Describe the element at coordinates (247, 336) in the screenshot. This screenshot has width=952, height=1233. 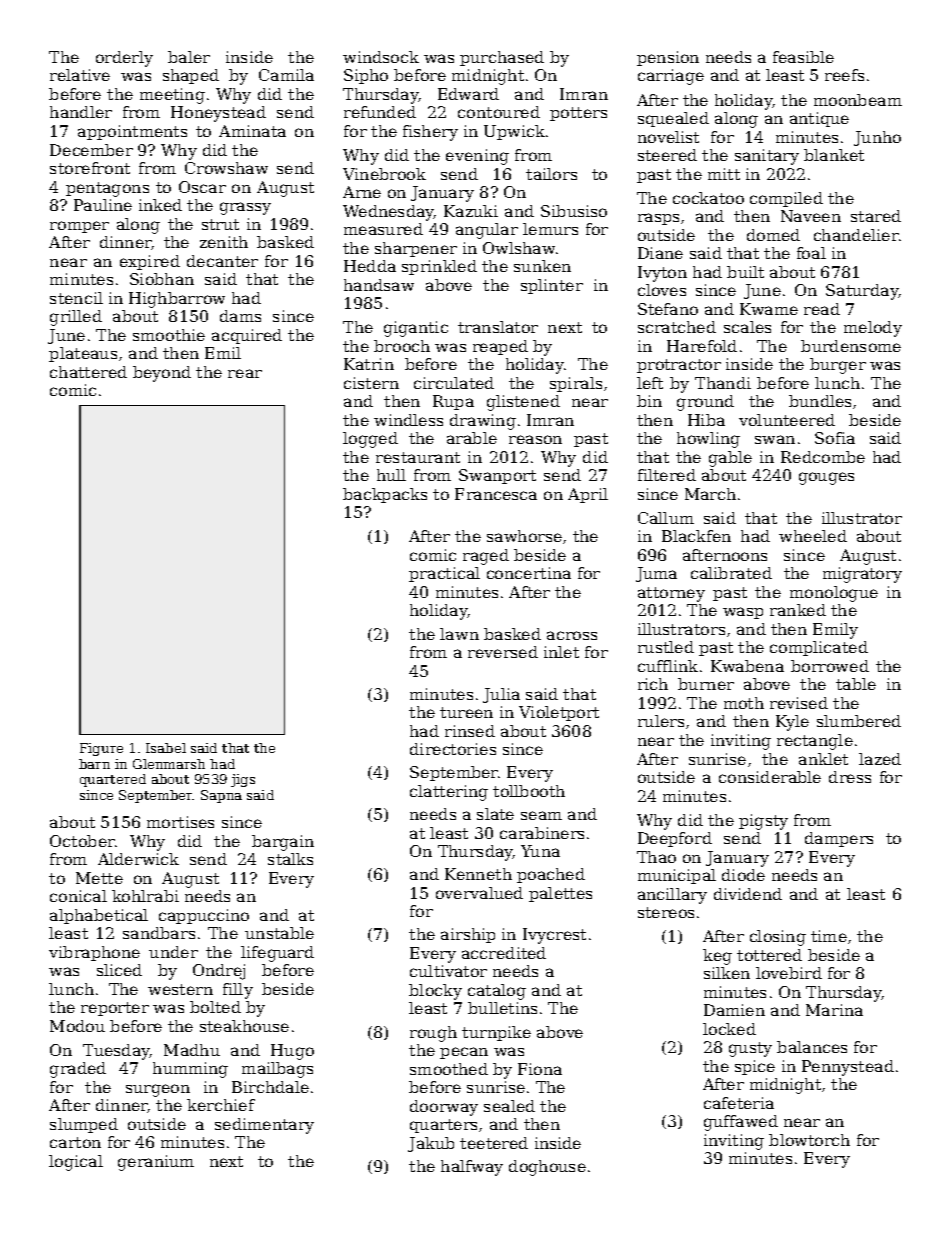
I see `acquired` at that location.
